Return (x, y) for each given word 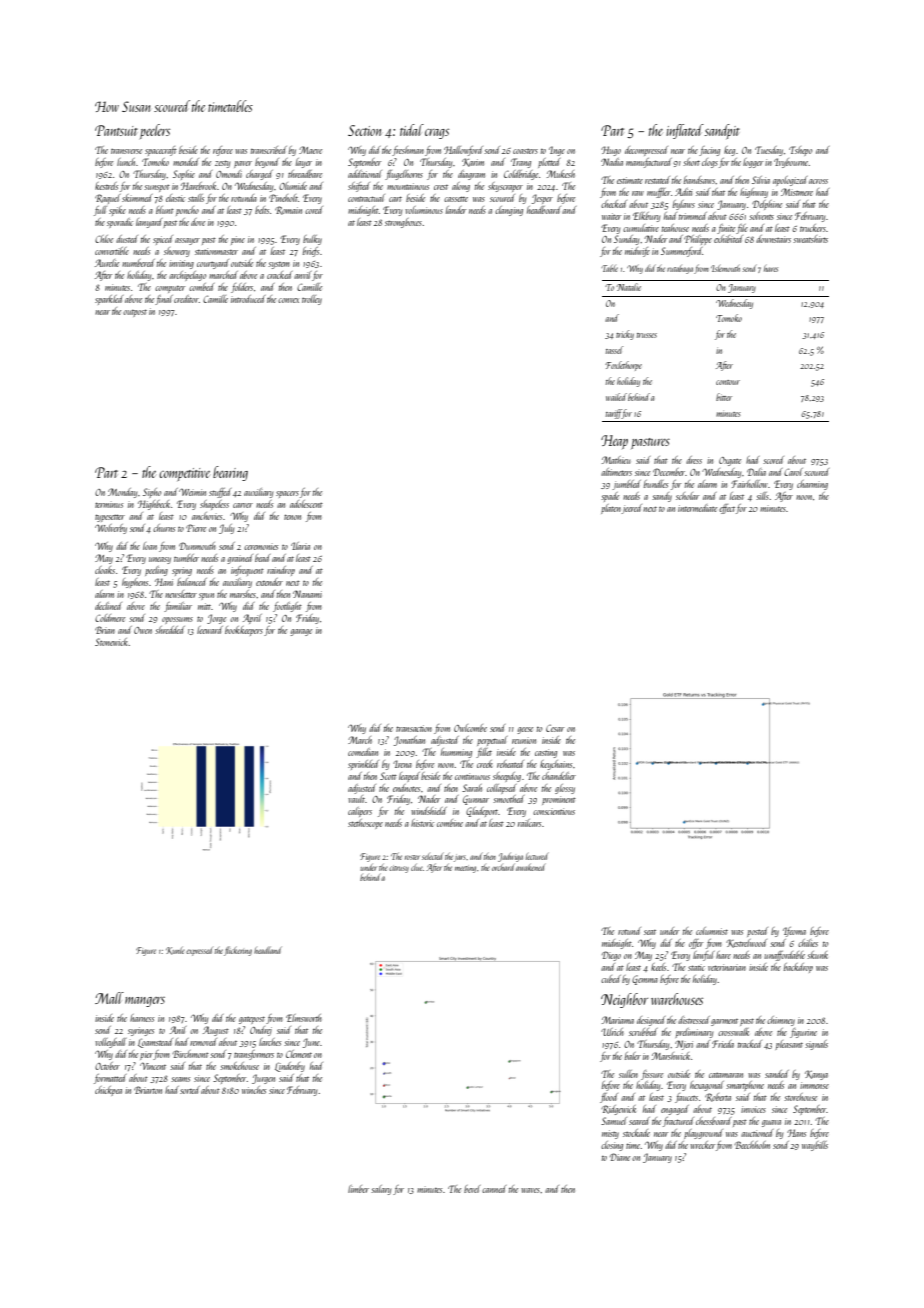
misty (610, 1134)
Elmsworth (304, 1018)
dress (694, 460)
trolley (312, 300)
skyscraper (505, 187)
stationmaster (216, 251)
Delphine (767, 205)
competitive (184, 474)
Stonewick (112, 642)
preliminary (694, 1033)
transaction (414, 728)
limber (358, 1189)
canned (494, 1189)
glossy (565, 789)
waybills (815, 1146)
